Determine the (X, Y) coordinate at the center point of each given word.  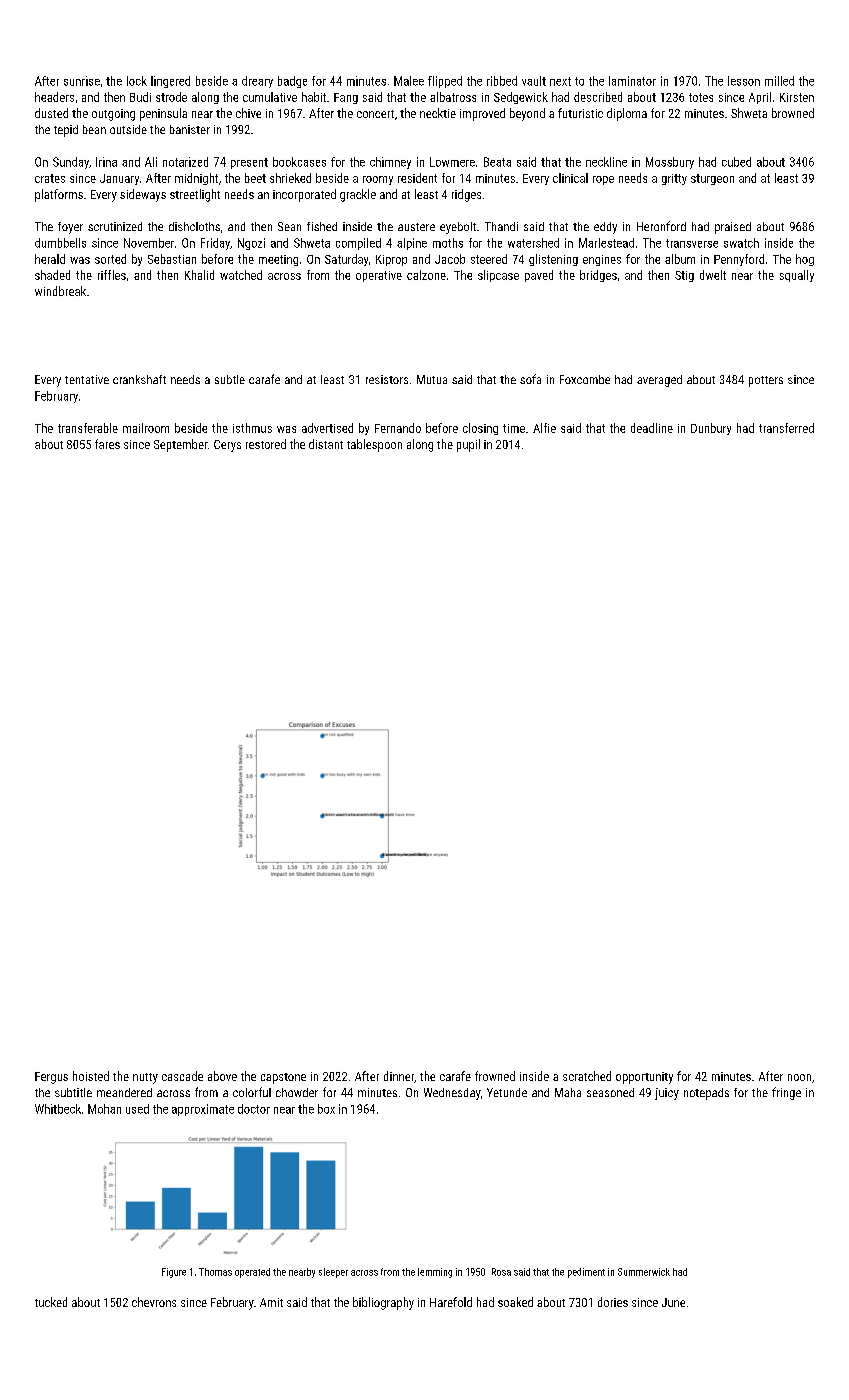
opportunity (644, 1078)
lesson (744, 81)
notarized (185, 162)
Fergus (51, 1078)
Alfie (544, 428)
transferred (786, 428)
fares (107, 444)
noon (799, 1077)
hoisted (91, 1076)
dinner (399, 1076)
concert (375, 114)
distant (326, 444)
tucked (51, 1302)
